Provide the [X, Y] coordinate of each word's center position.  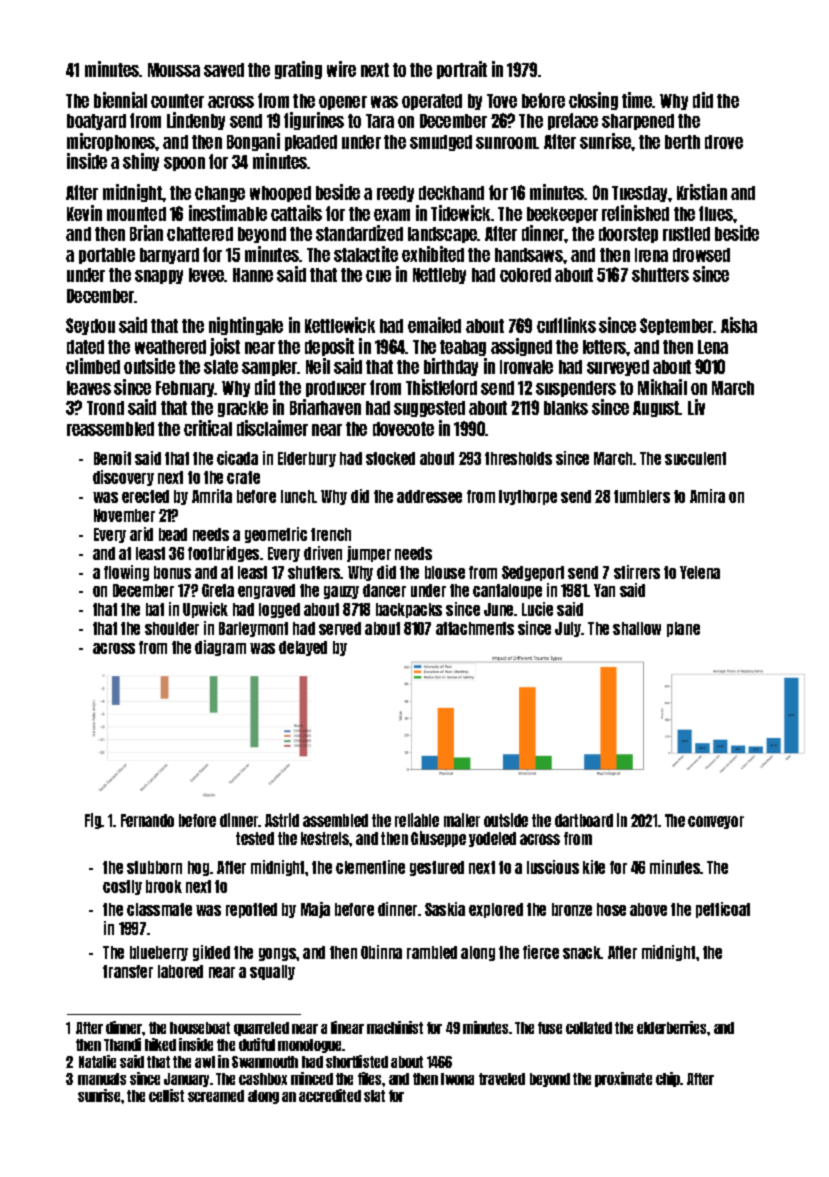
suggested [429, 409]
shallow [637, 628]
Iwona [457, 1079]
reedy [395, 194]
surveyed [618, 368]
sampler [270, 368]
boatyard [96, 122]
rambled [432, 952]
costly [122, 887]
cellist [166, 1095]
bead [173, 534]
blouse [445, 572]
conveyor [716, 822]
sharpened [638, 122]
